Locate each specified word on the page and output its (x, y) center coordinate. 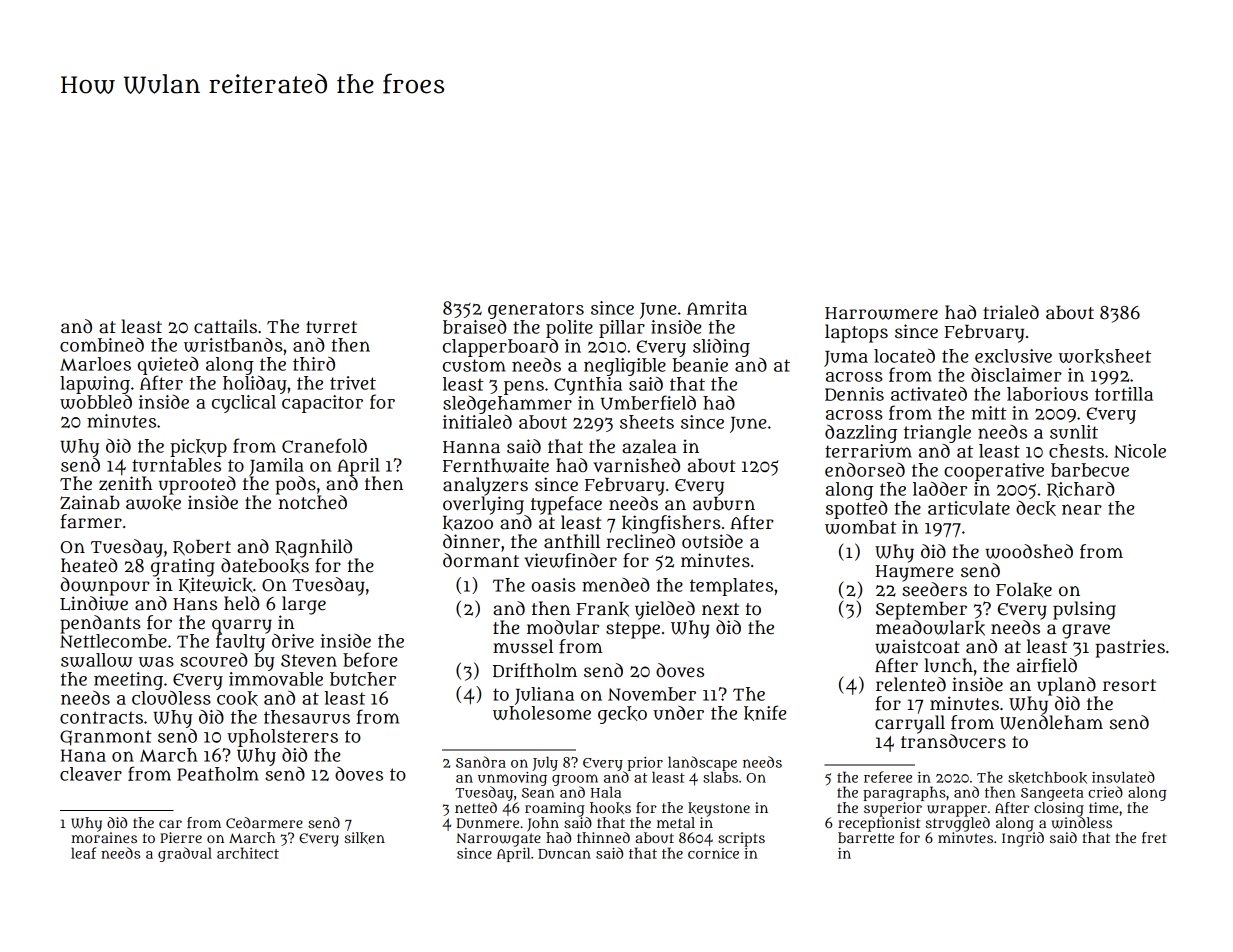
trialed (1011, 312)
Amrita (717, 308)
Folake (1024, 590)
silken (364, 838)
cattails (225, 326)
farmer (91, 521)
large (304, 605)
